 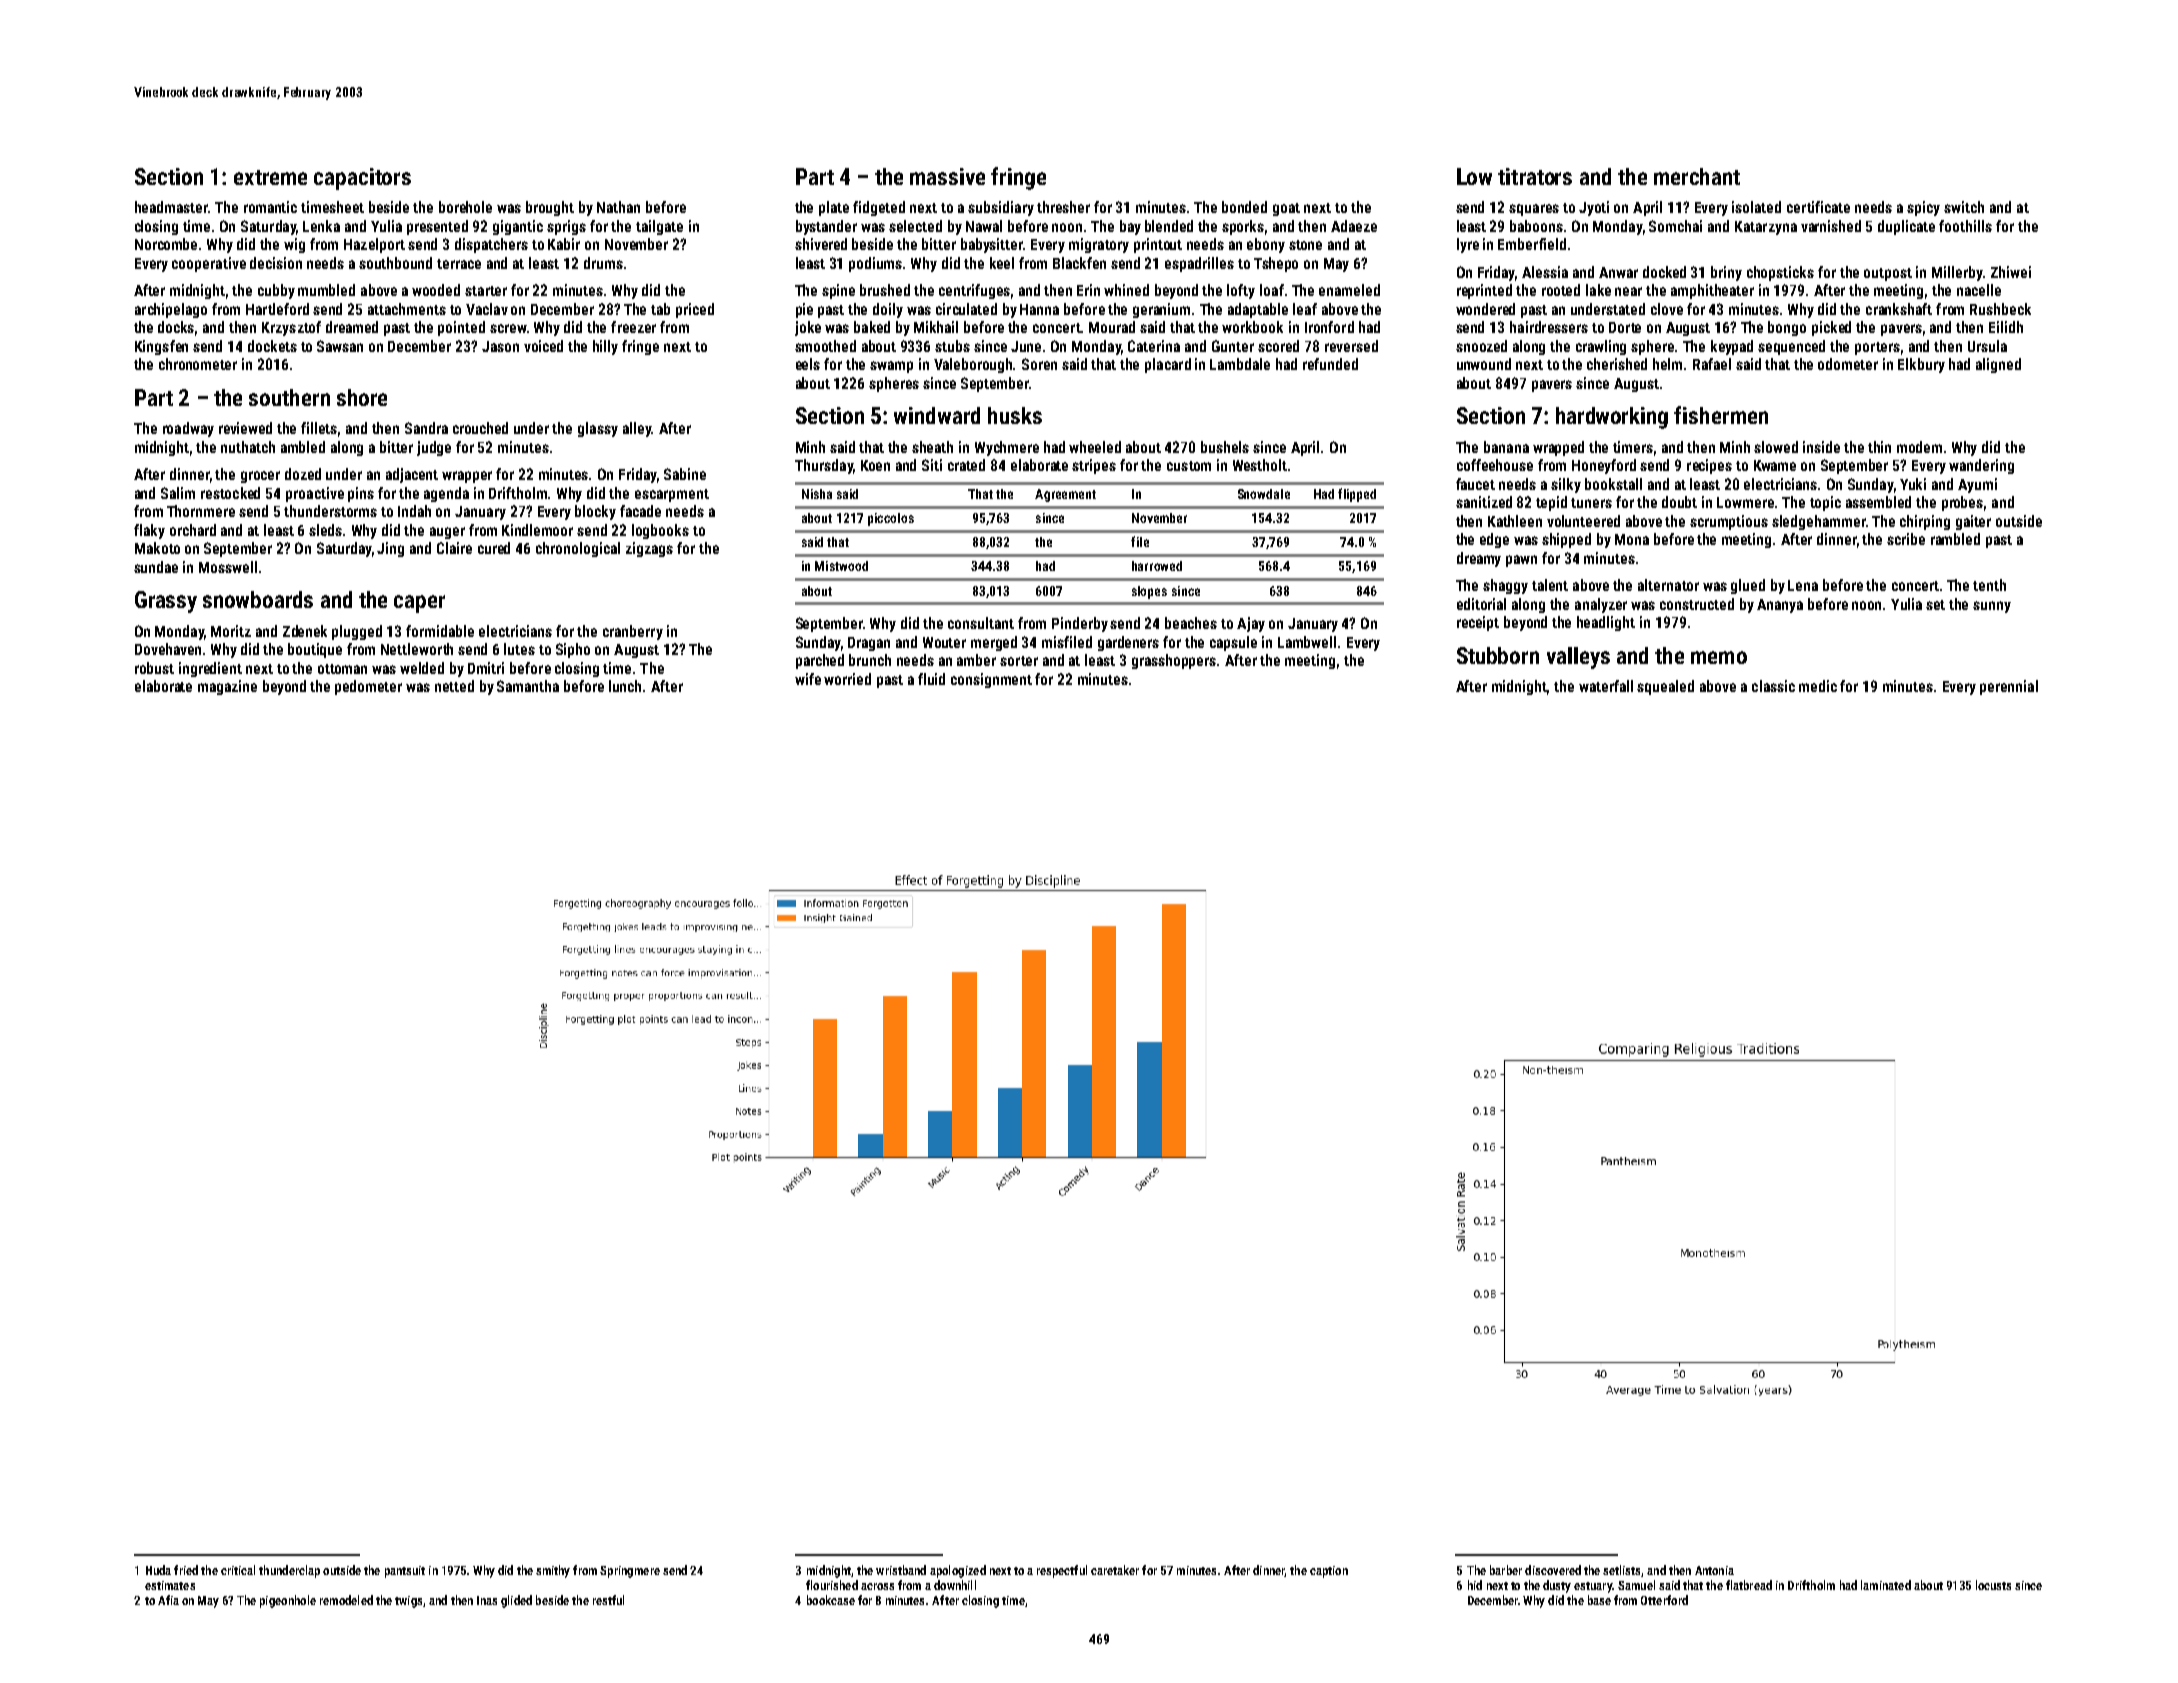 What do you see at coordinates (168, 1600) in the document?
I see `Afia` at bounding box center [168, 1600].
